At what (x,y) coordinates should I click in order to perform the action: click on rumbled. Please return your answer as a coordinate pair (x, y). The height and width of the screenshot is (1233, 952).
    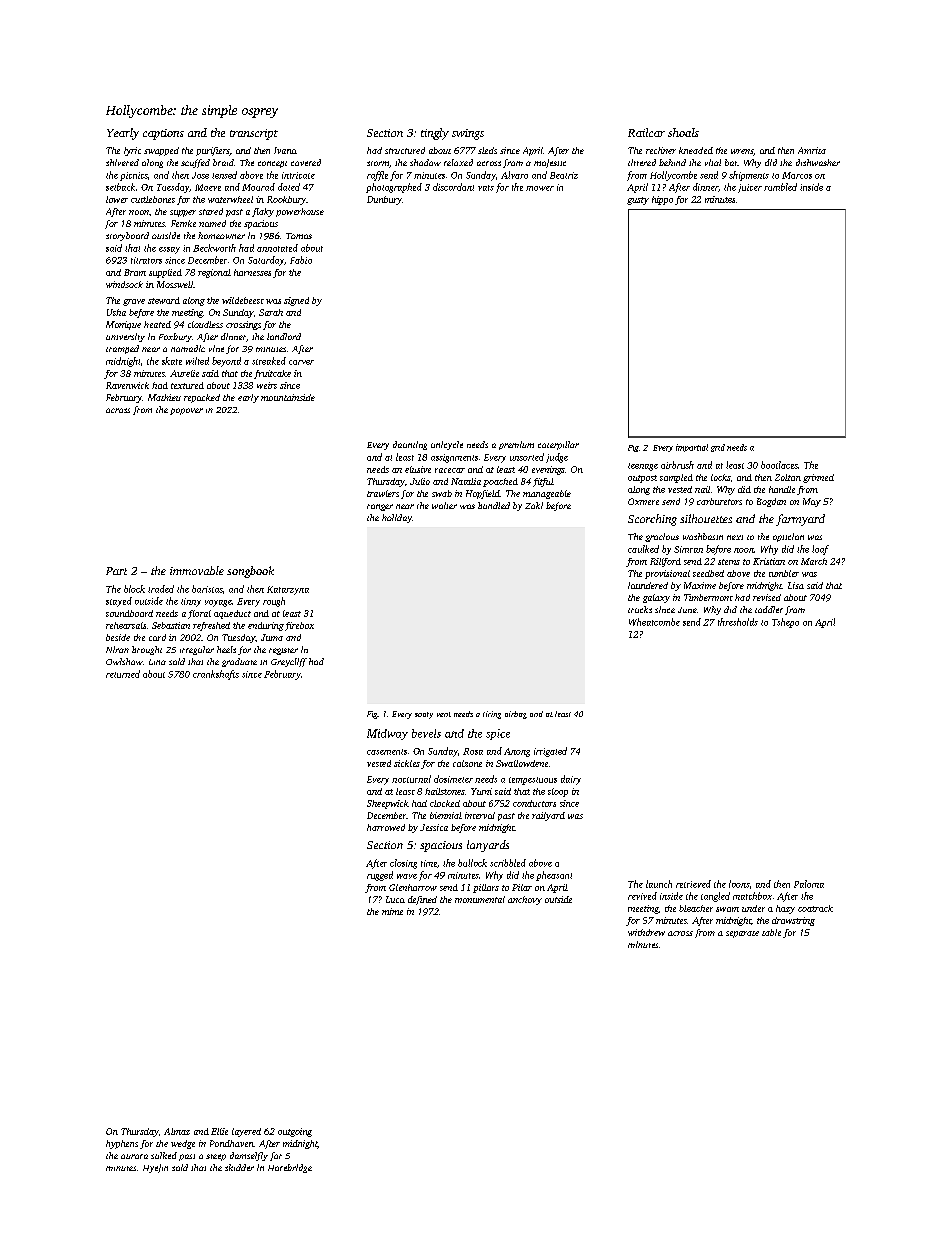
    Looking at the image, I should click on (780, 187).
